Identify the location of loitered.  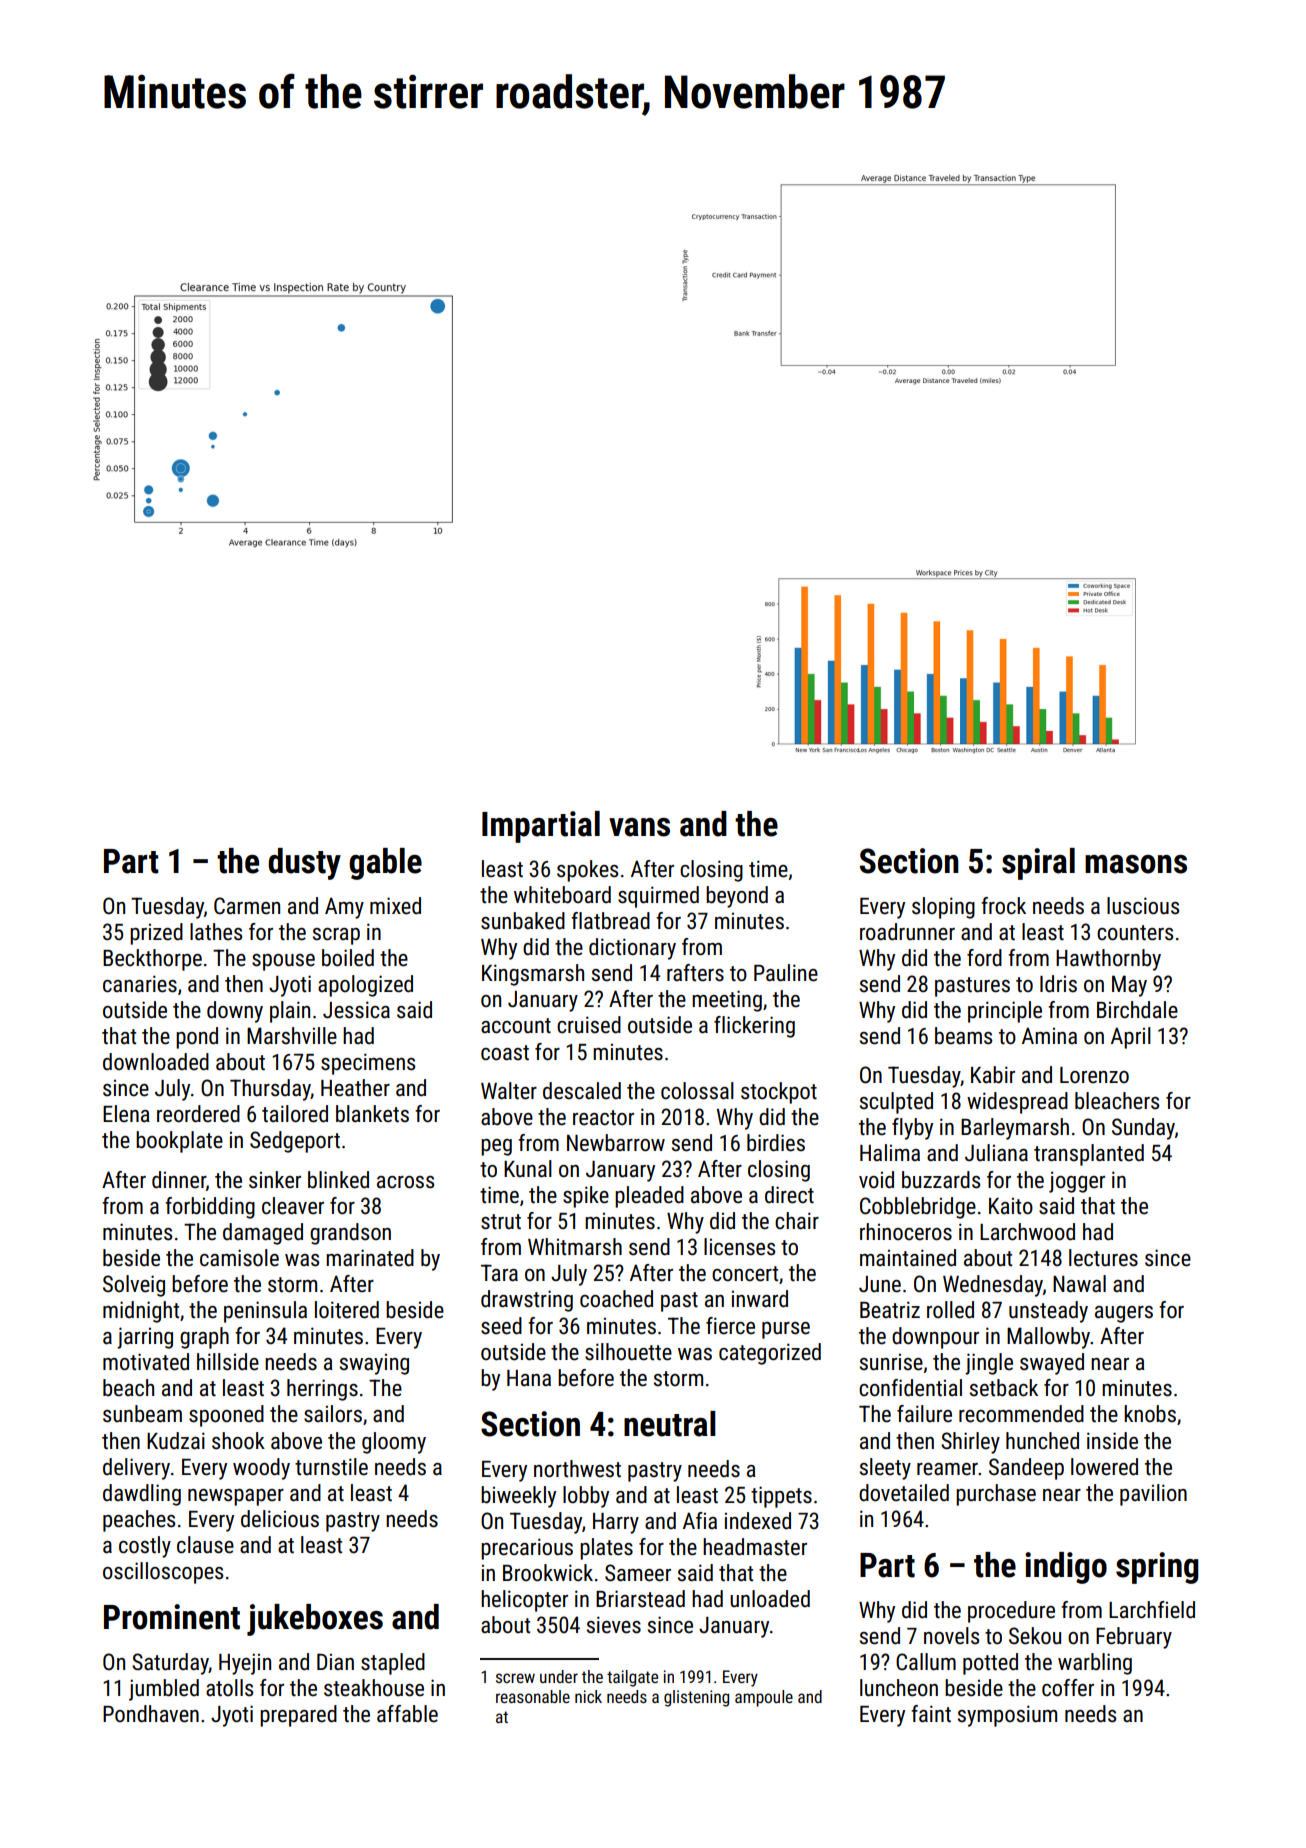
(347, 1310).
